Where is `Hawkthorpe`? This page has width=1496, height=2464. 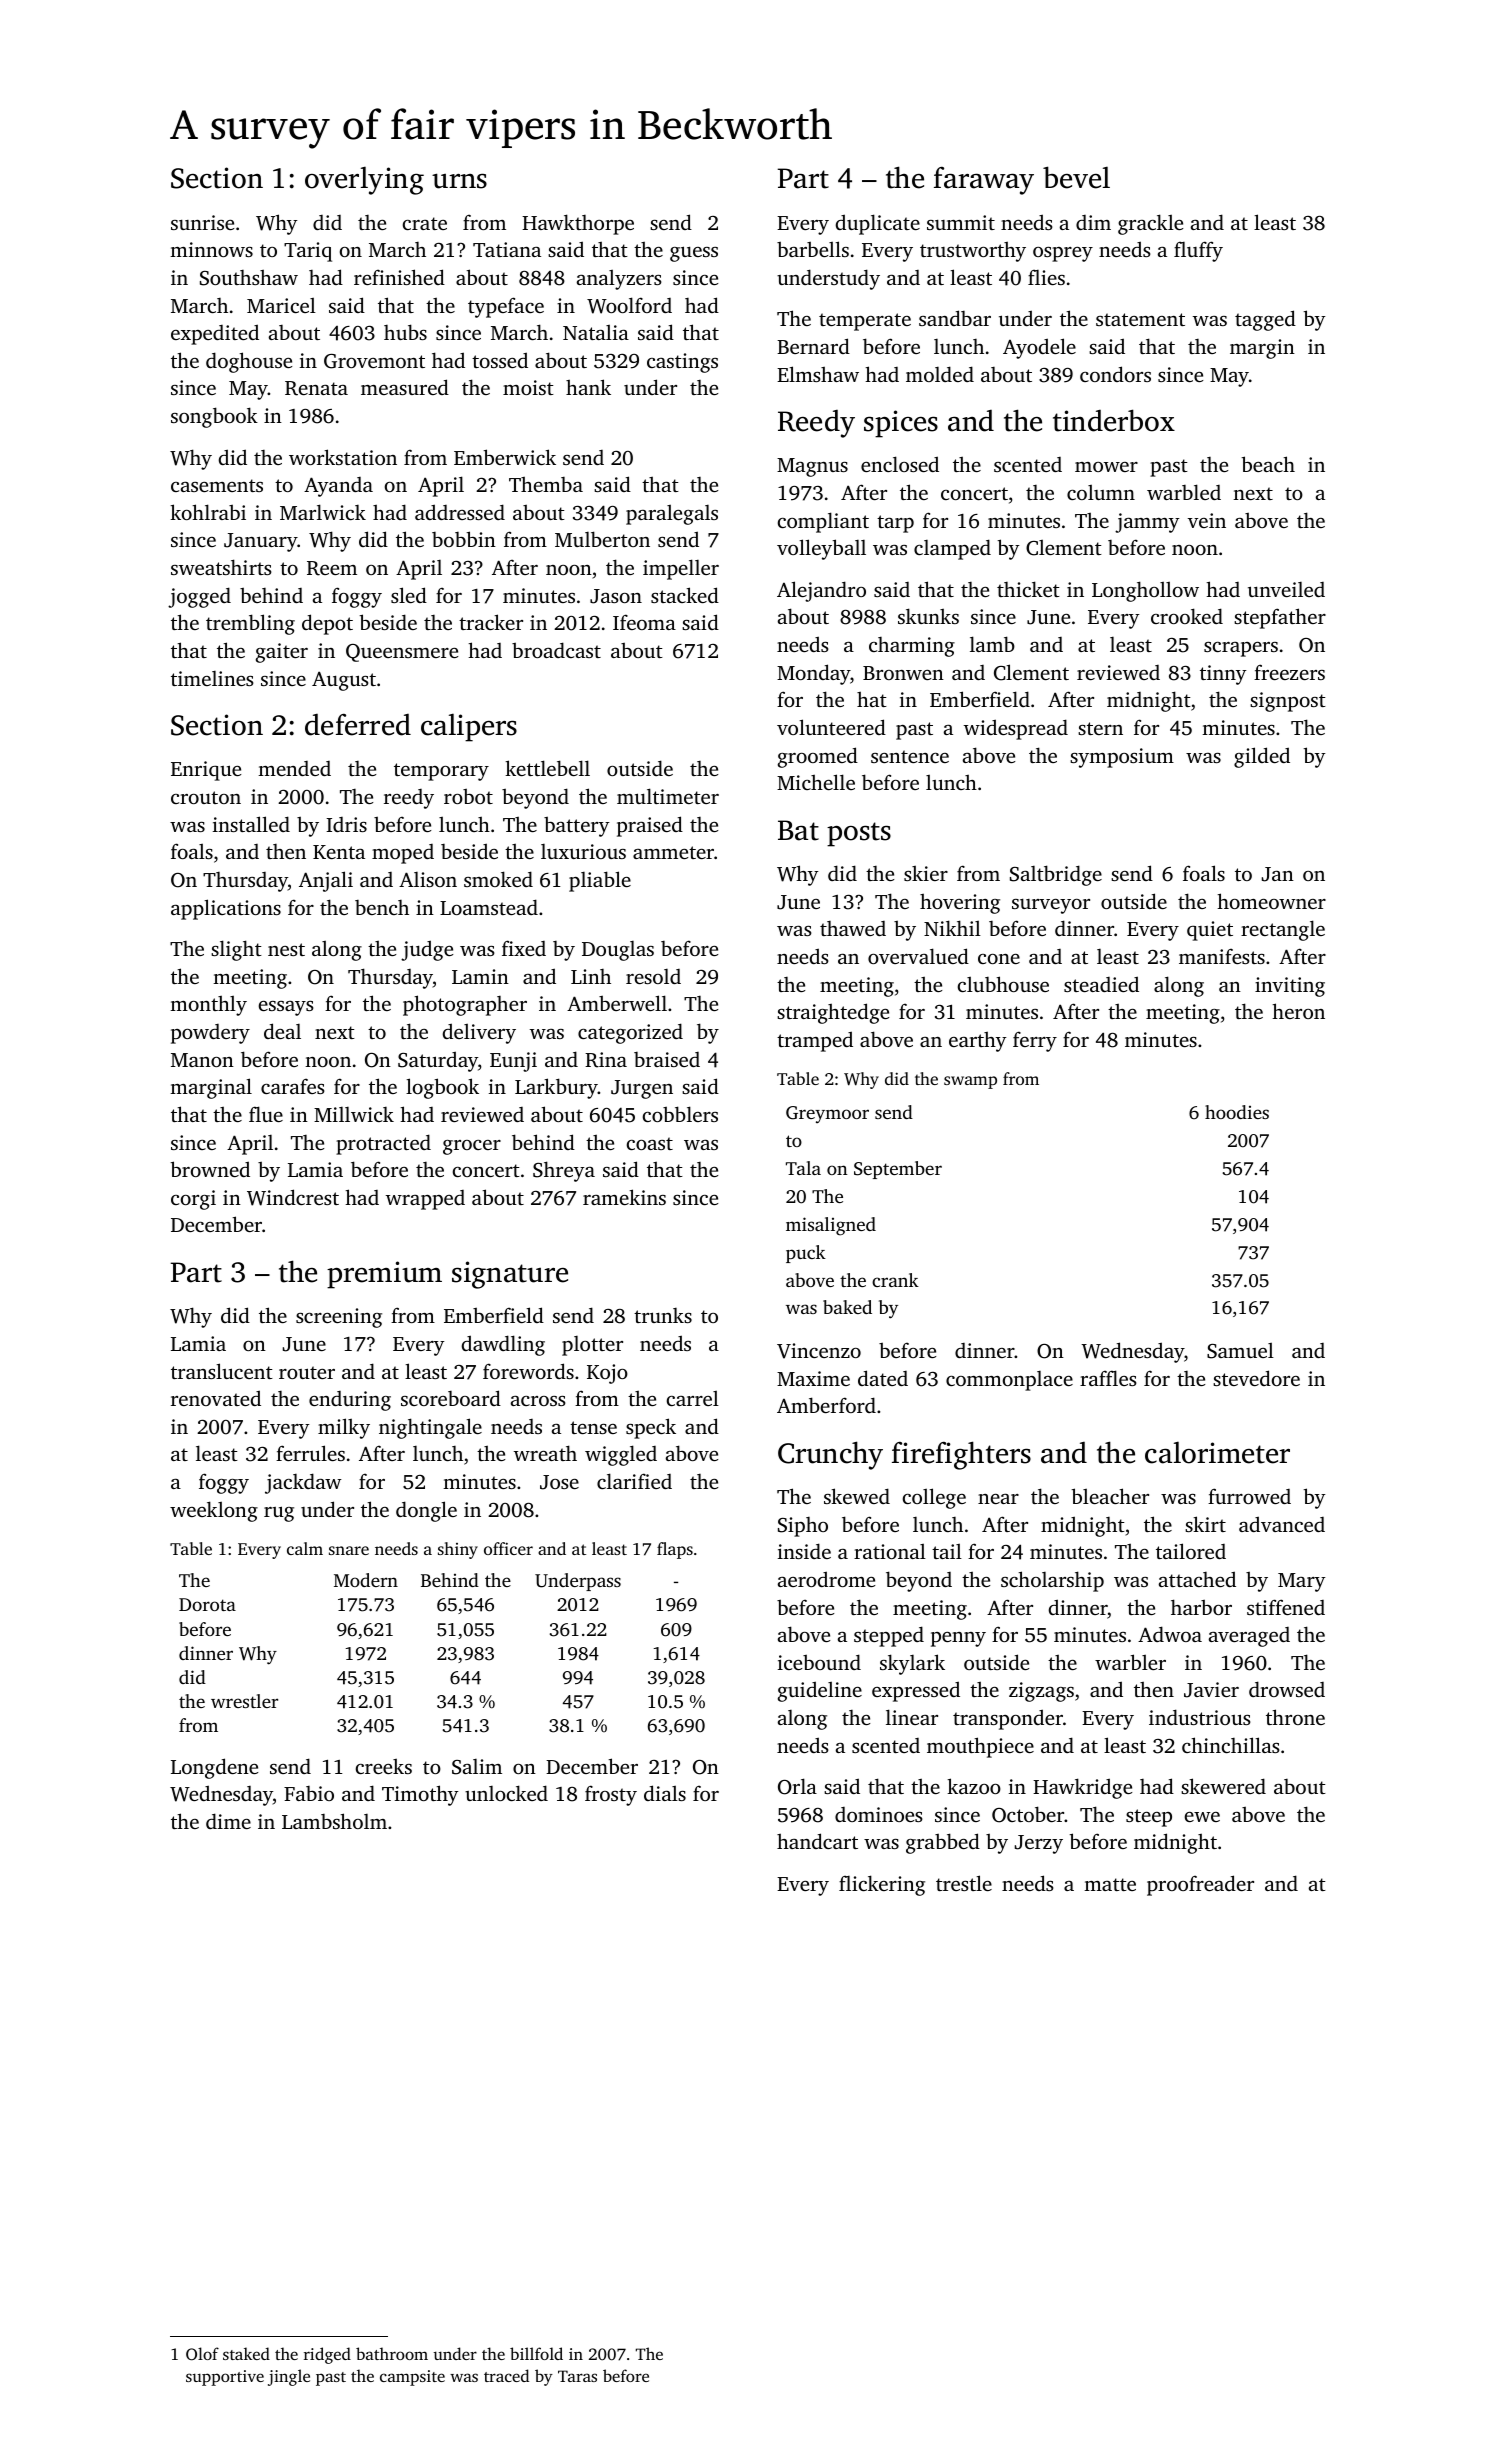 Hawkthorpe is located at coordinates (578, 224).
